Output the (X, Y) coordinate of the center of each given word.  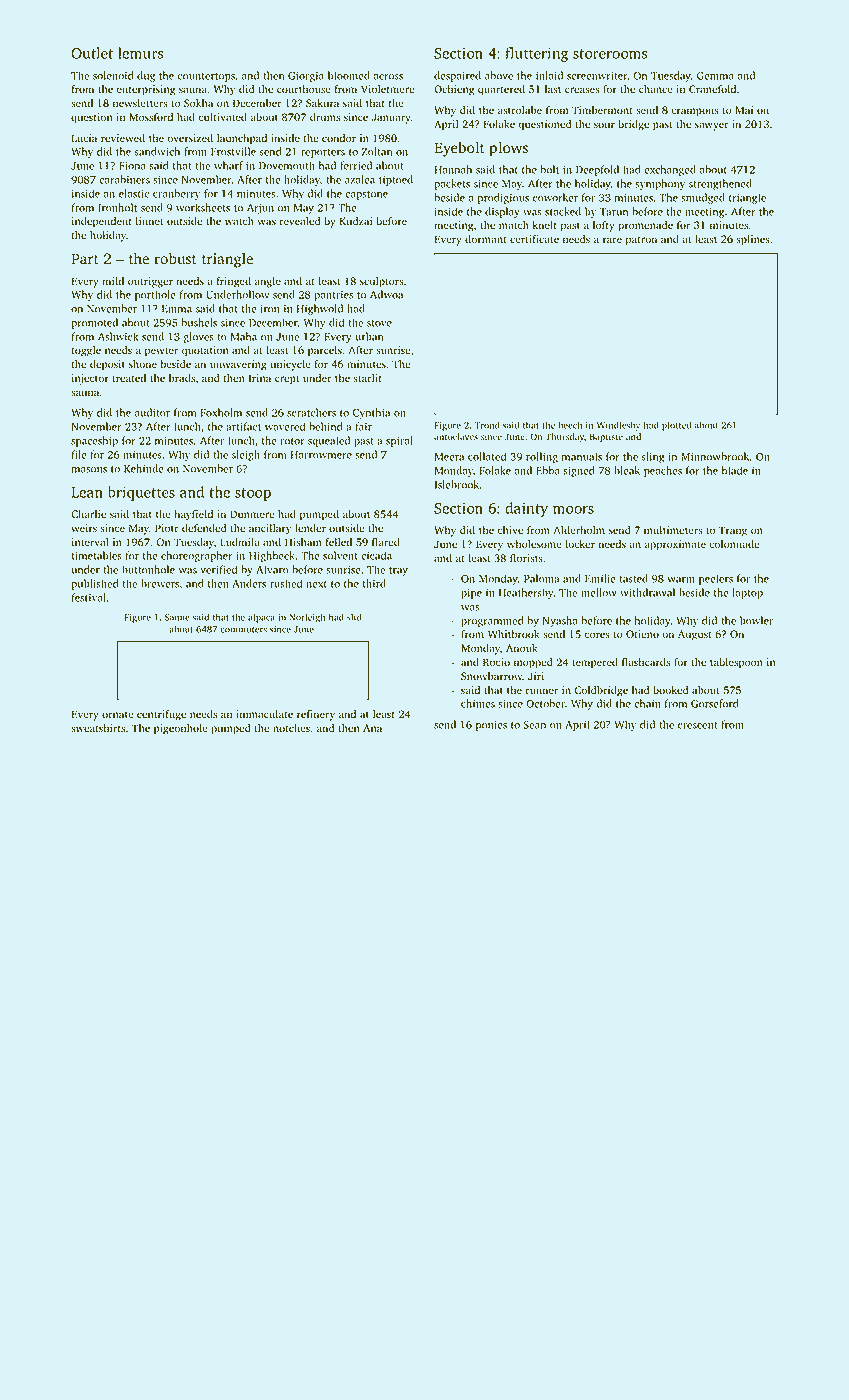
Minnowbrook (715, 456)
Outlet (92, 53)
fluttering (536, 54)
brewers (160, 583)
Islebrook (457, 484)
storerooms (610, 54)
